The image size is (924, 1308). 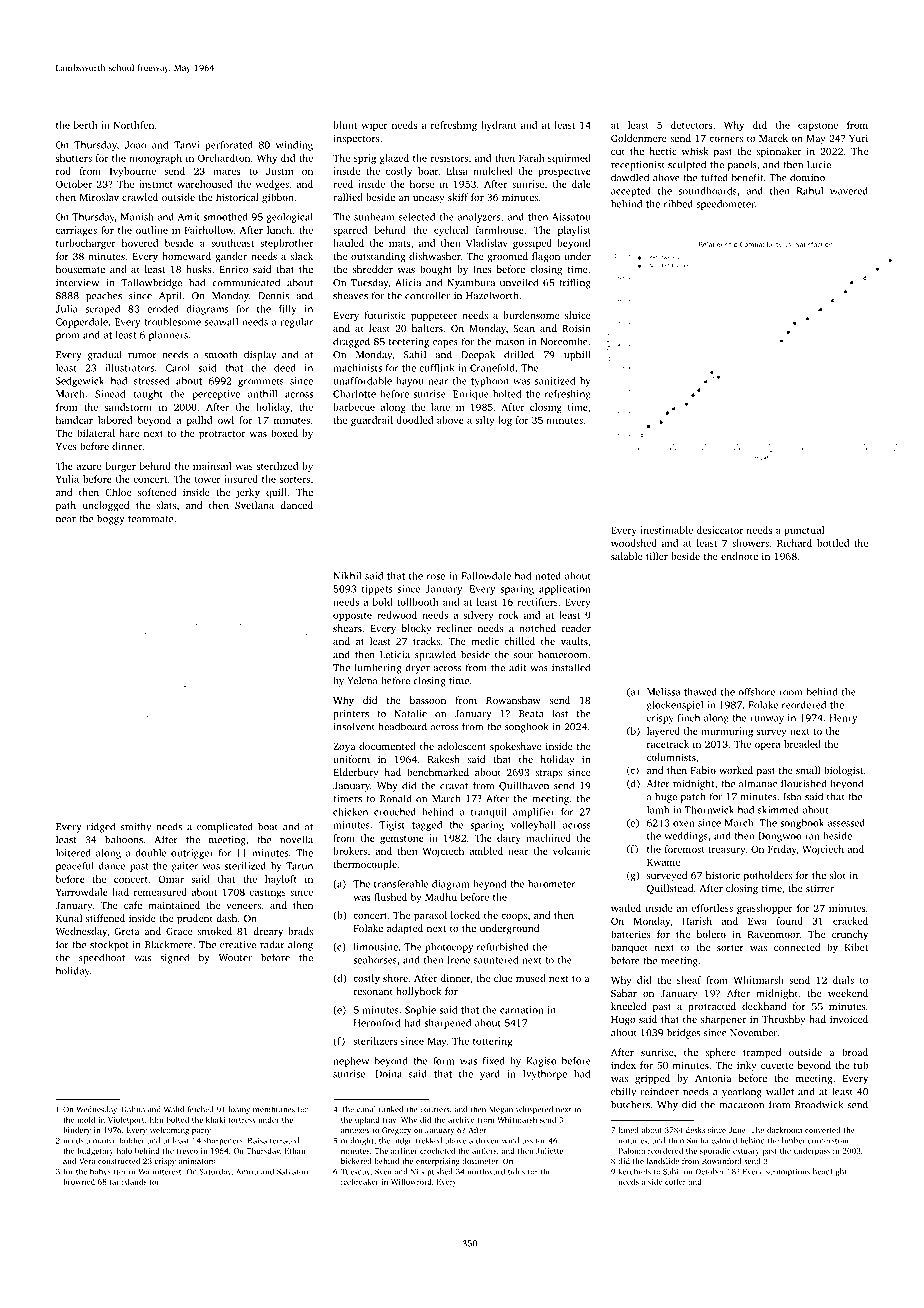 What do you see at coordinates (411, 1181) in the image?
I see `Willowford` at bounding box center [411, 1181].
